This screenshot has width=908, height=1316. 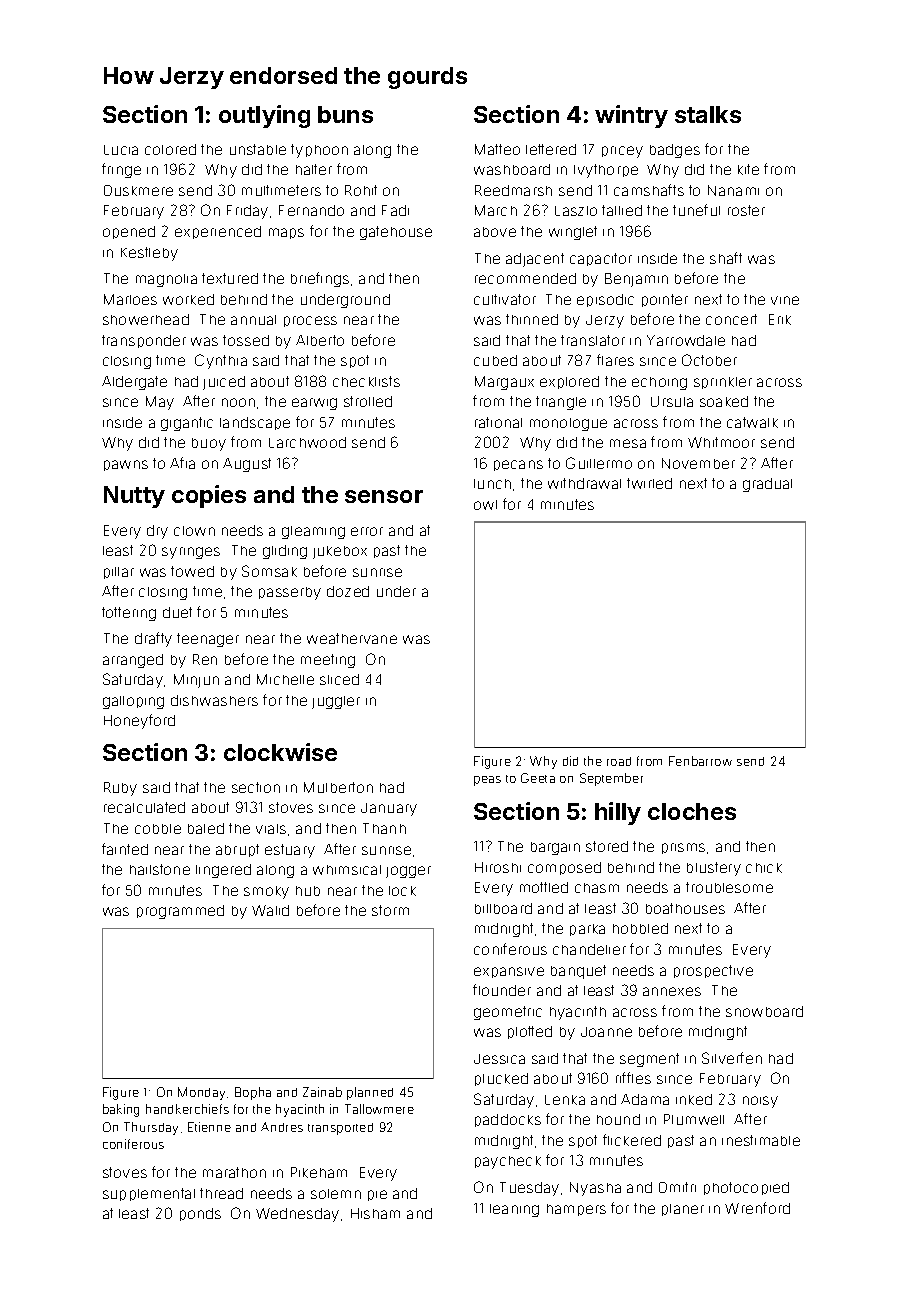 What do you see at coordinates (379, 1109) in the screenshot?
I see `Tallowmere` at bounding box center [379, 1109].
